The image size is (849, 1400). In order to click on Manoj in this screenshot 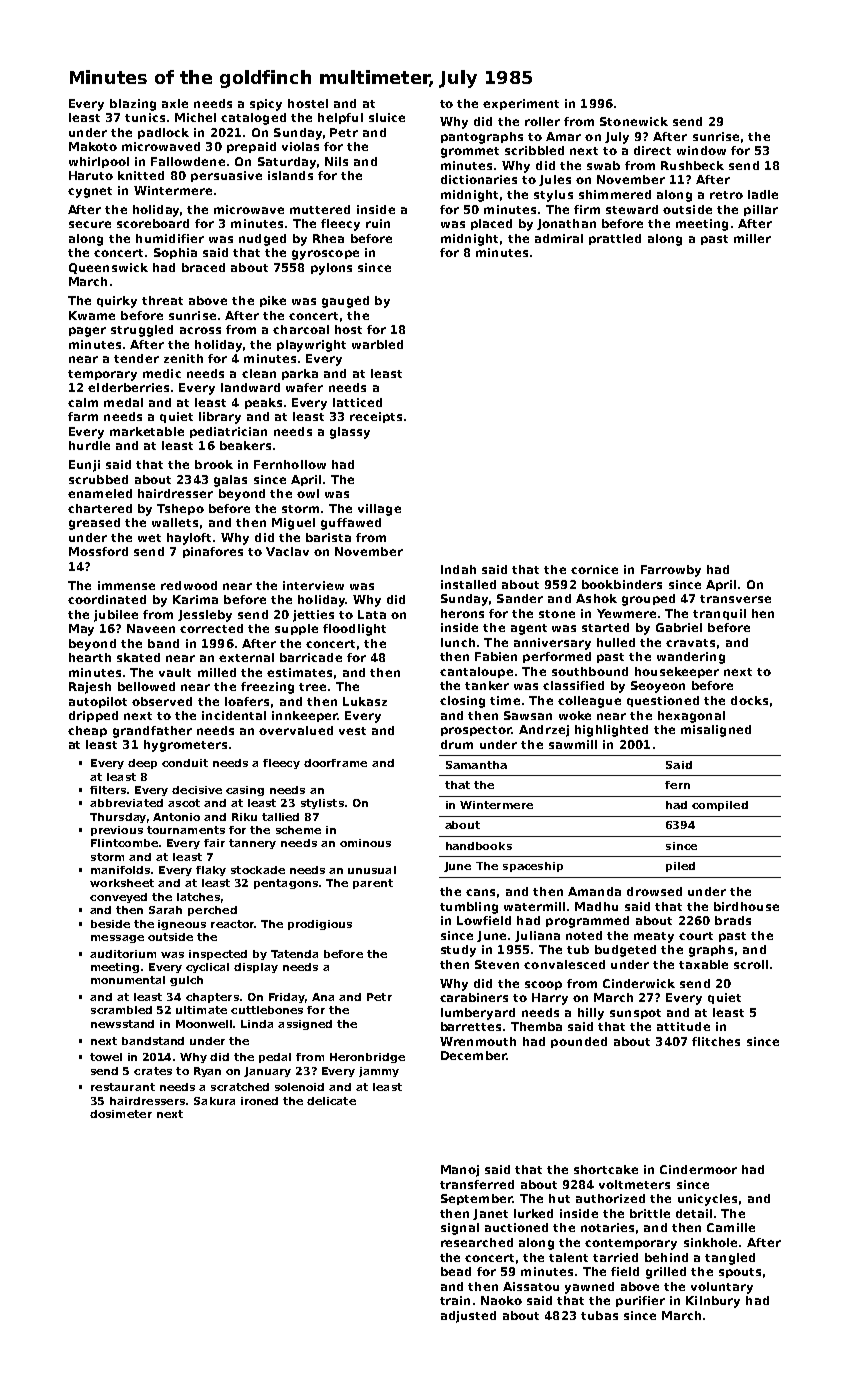, I will do `click(460, 1171)`.
